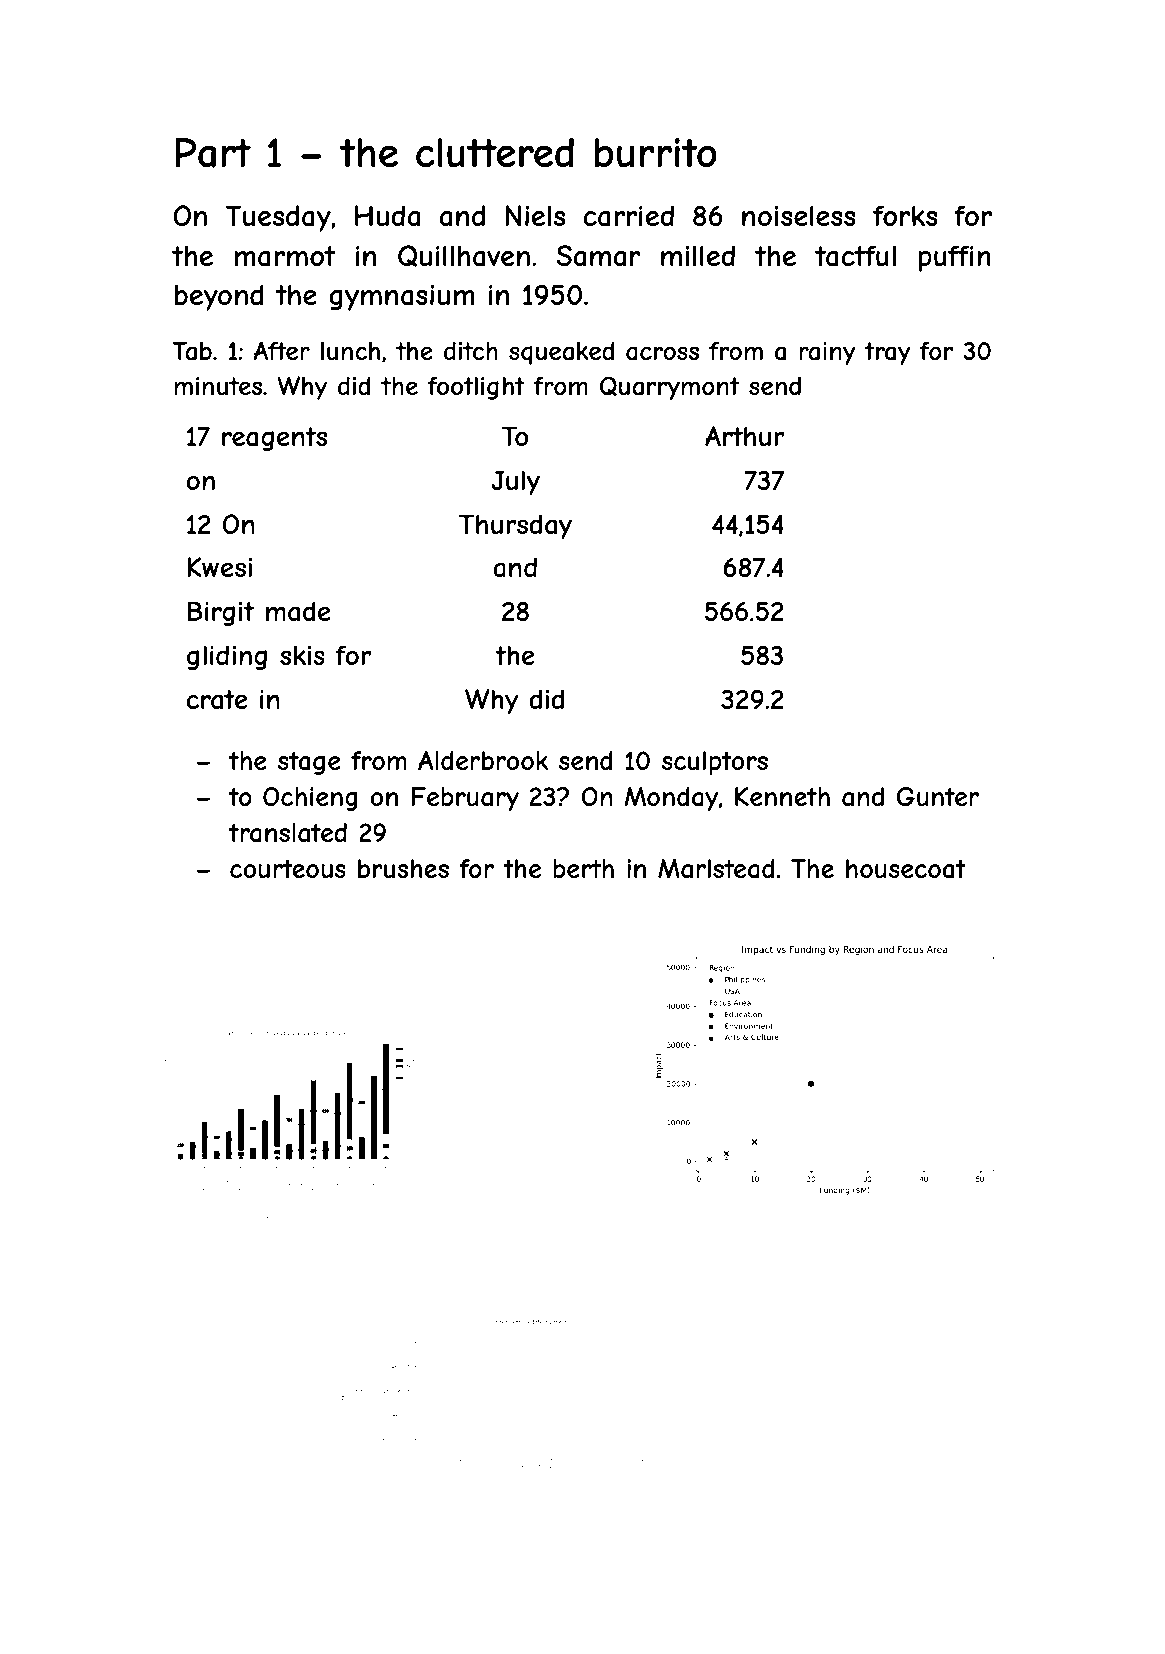 The width and height of the document is (1165, 1654). I want to click on made, so click(298, 611).
